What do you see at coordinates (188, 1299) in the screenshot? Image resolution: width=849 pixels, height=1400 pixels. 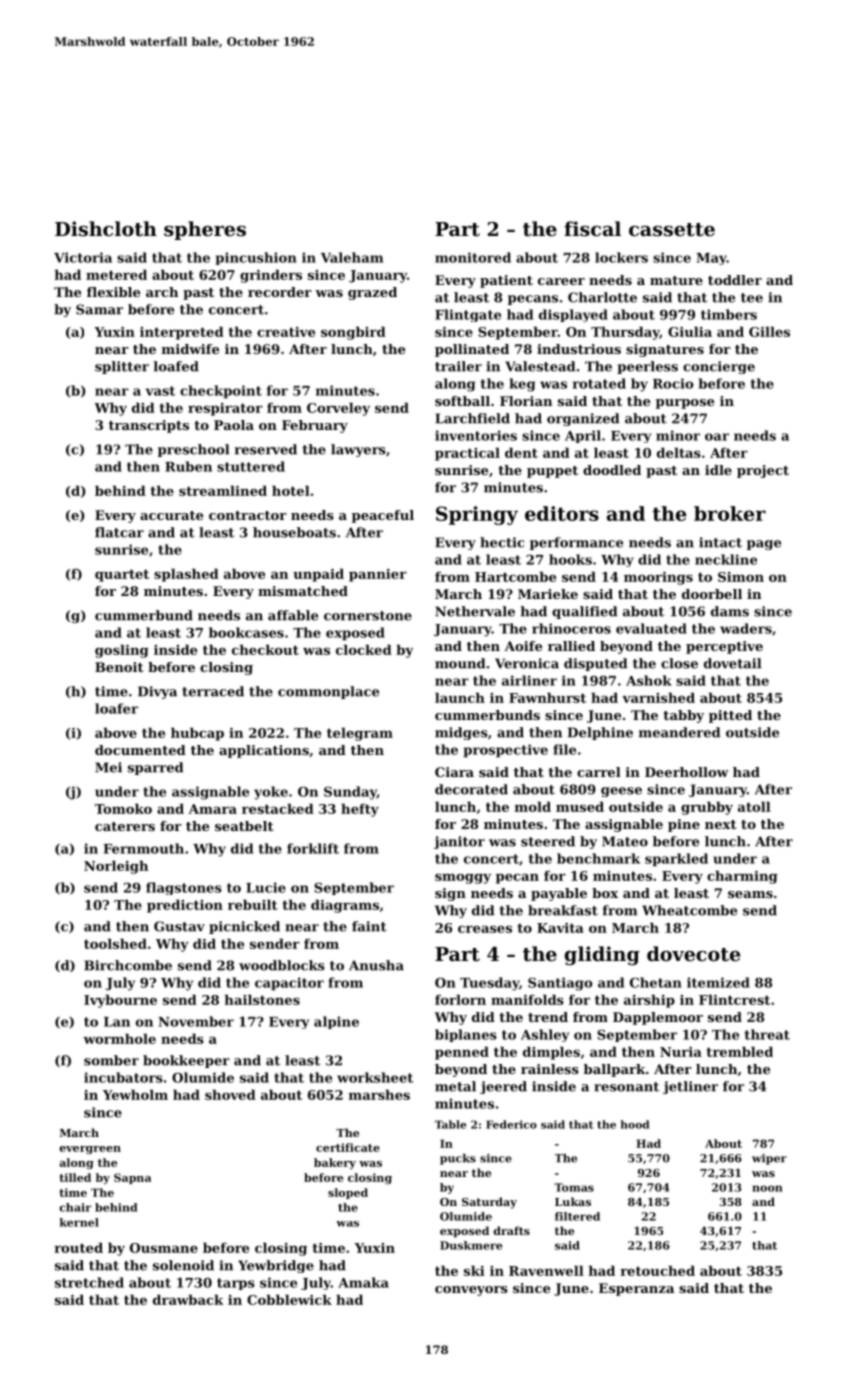 I see `drawback` at bounding box center [188, 1299].
